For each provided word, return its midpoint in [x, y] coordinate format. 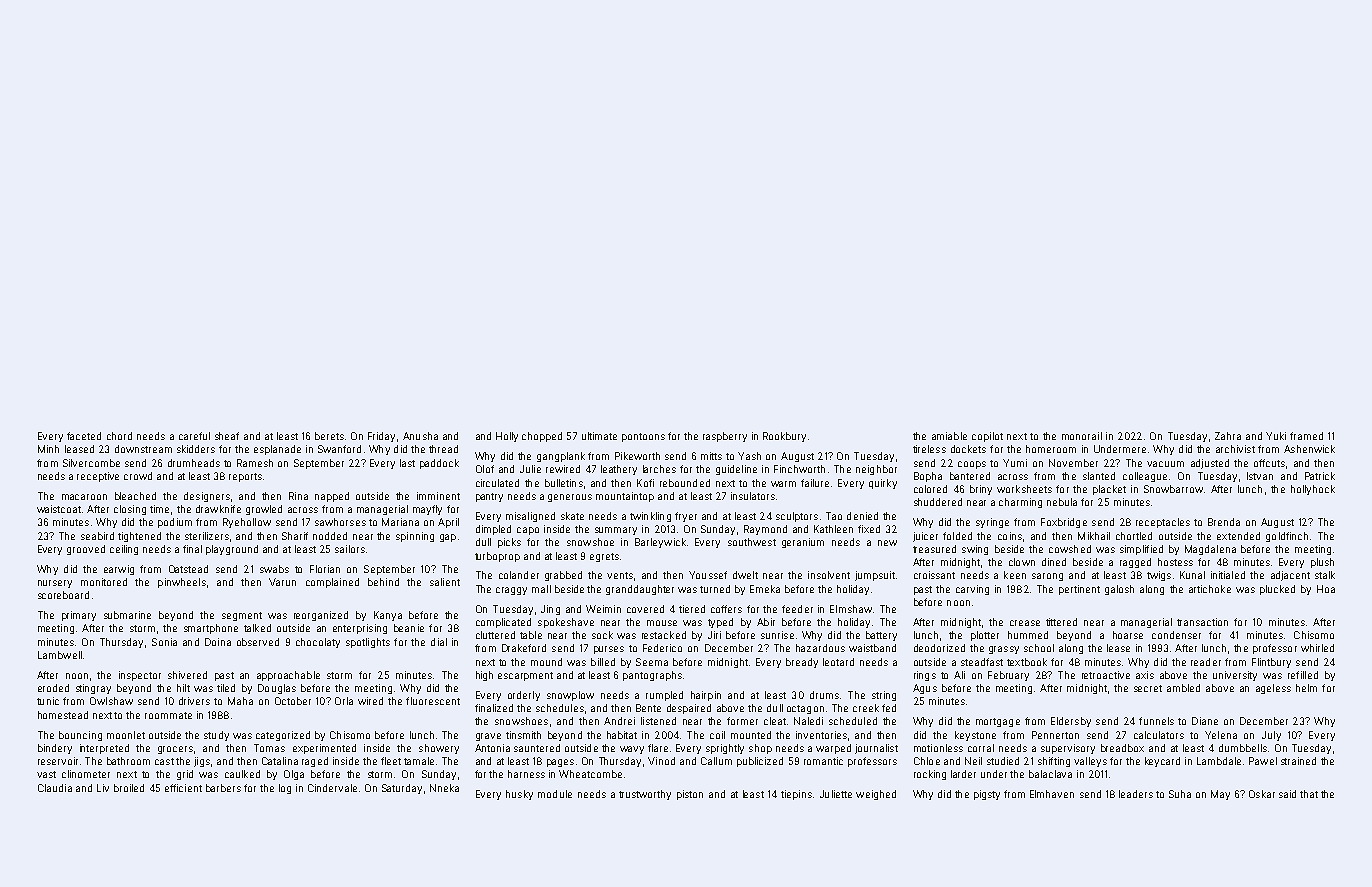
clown [1022, 562]
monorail [1082, 436]
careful [194, 436]
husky [519, 795]
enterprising [360, 629]
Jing [550, 610]
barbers [223, 788]
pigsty [987, 795]
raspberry [725, 437]
